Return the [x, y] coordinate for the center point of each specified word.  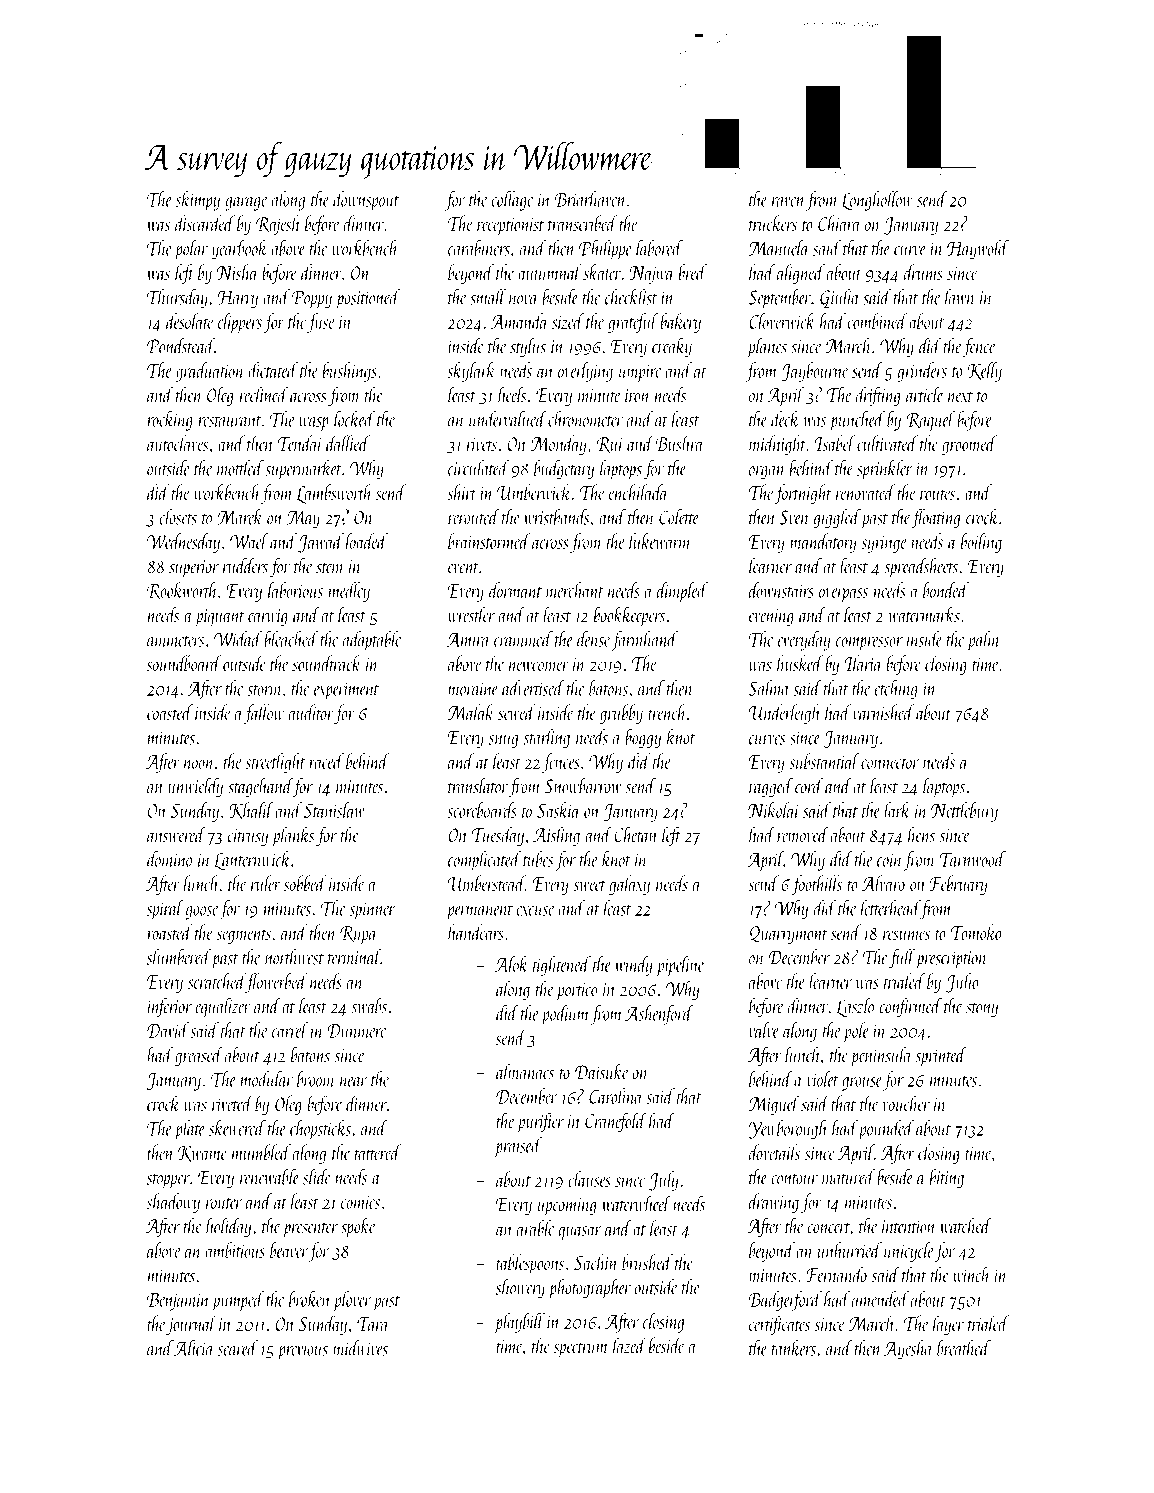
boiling [981, 543]
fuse [320, 323]
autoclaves [178, 443]
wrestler [471, 614]
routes [937, 494]
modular [266, 1079]
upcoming [567, 1207]
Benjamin [178, 1302]
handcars [476, 932]
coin [890, 860]
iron [638, 395]
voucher [906, 1103]
